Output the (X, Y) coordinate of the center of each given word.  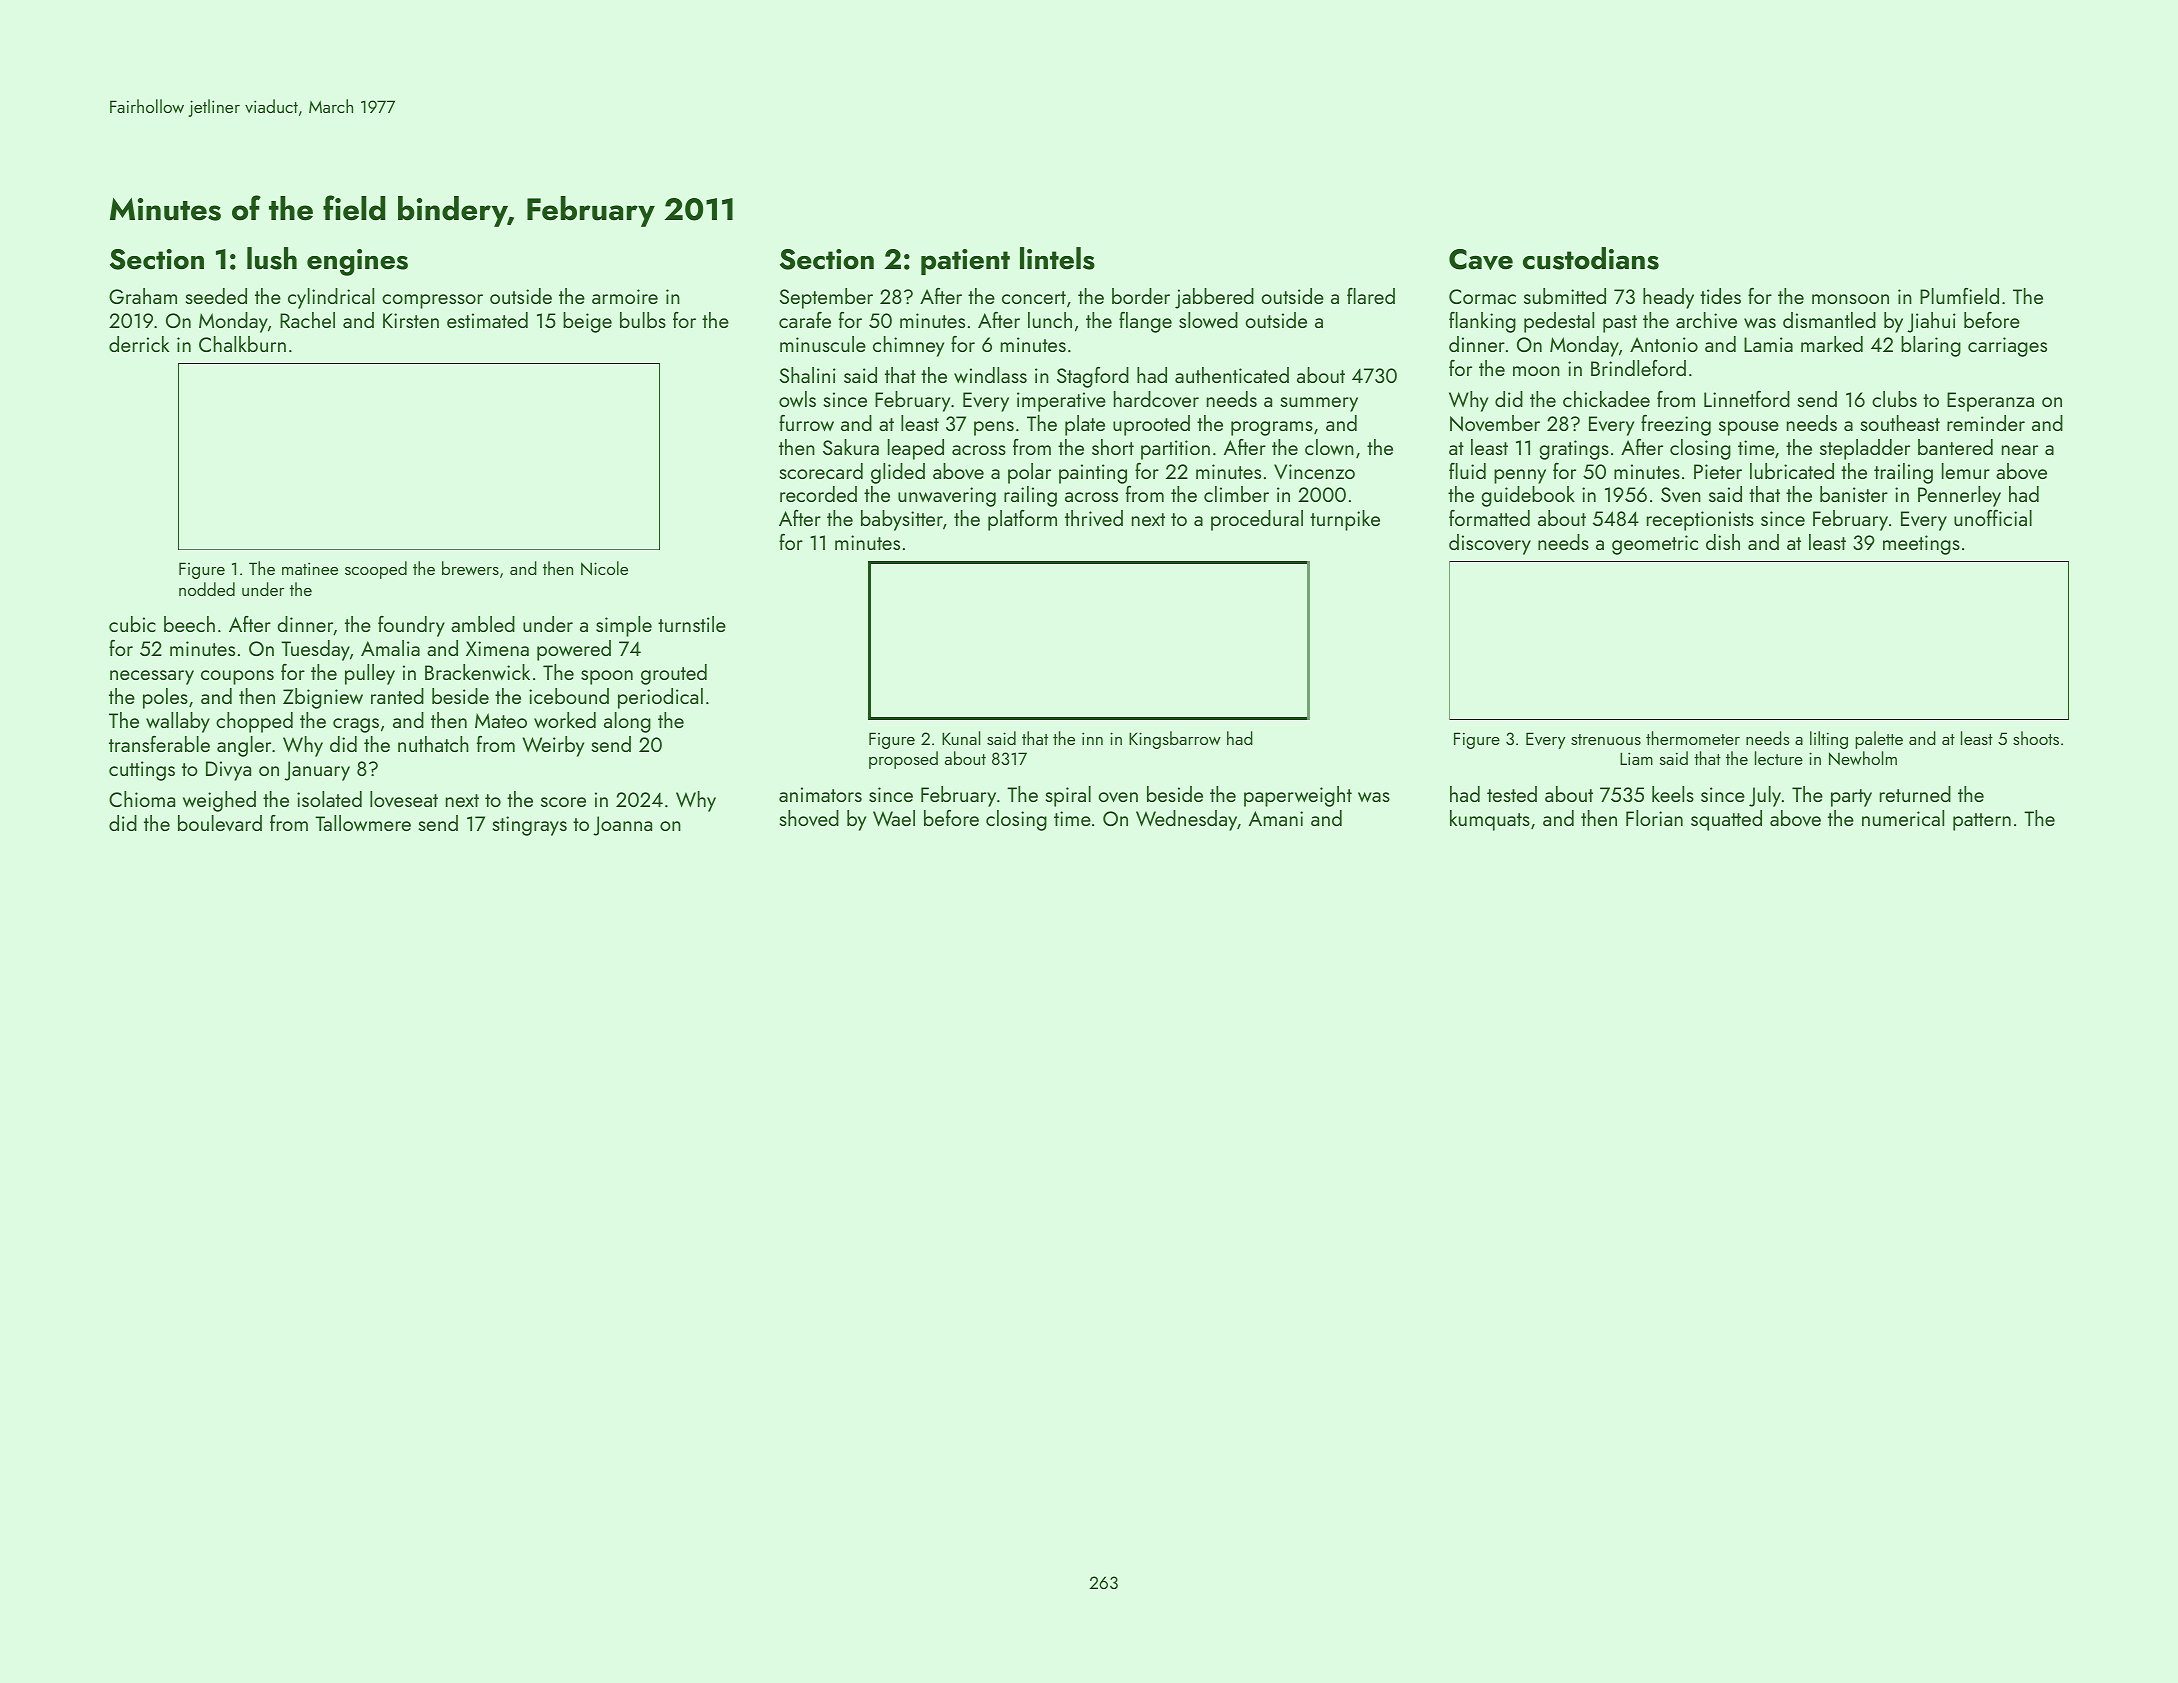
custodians (1591, 258)
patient (965, 262)
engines (357, 262)
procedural (1257, 520)
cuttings (142, 771)
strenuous (1606, 739)
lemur (1966, 471)
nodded (207, 589)
